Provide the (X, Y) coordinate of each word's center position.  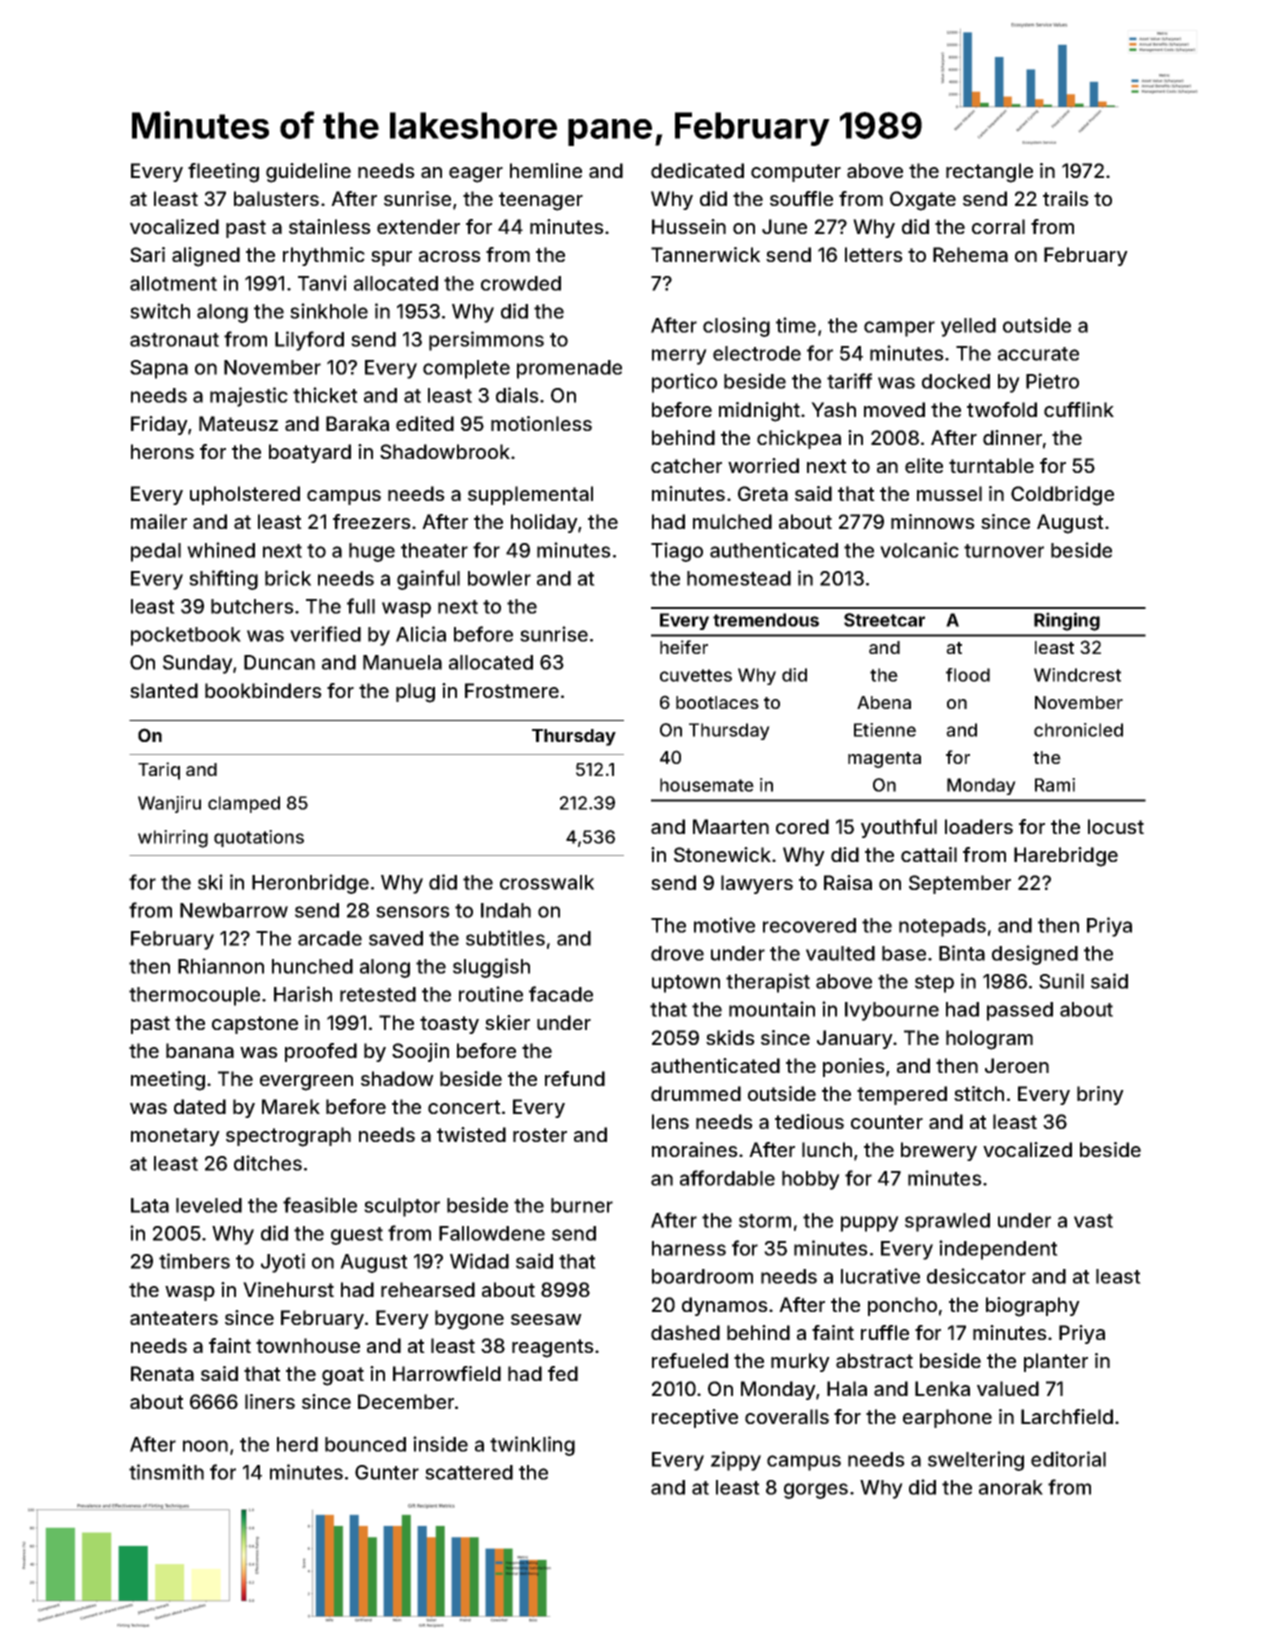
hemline (546, 170)
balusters (276, 198)
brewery (939, 1151)
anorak (1011, 1487)
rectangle (989, 173)
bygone (469, 1320)
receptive (695, 1418)
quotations (259, 838)
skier (507, 1022)
